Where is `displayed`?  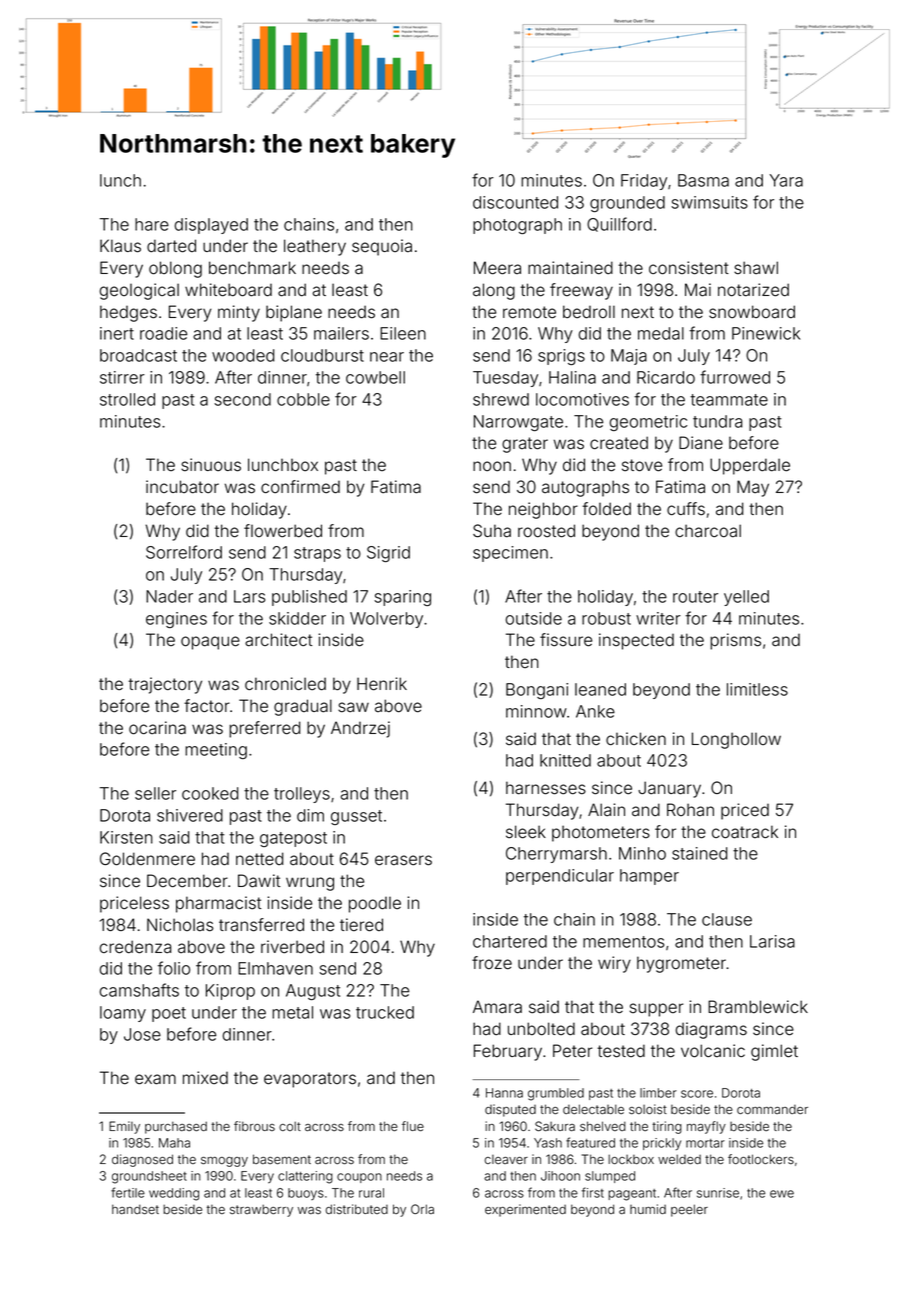
displayed is located at coordinates (211, 226).
